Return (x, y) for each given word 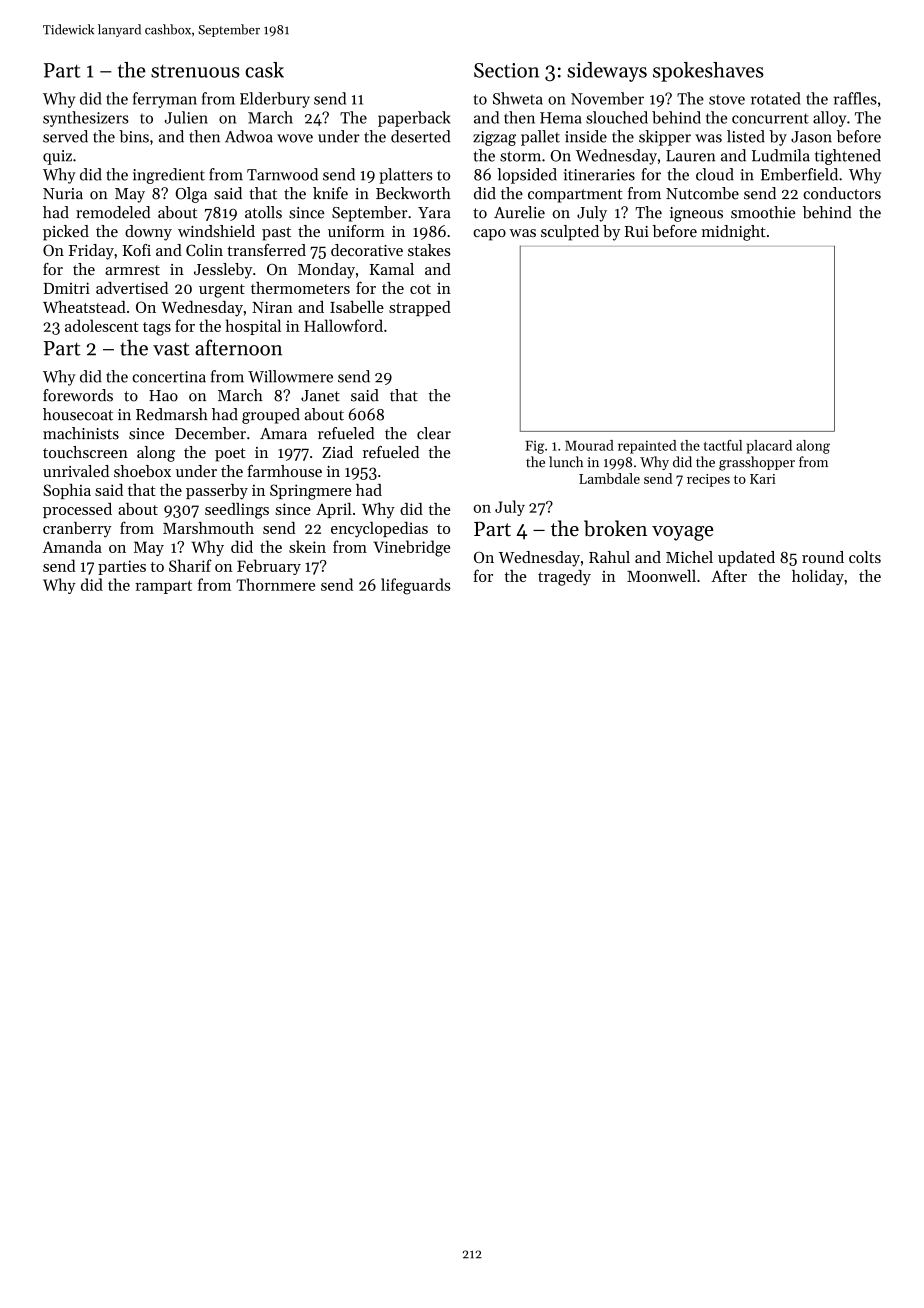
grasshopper (757, 463)
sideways (607, 72)
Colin (204, 250)
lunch (566, 462)
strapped (420, 308)
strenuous (195, 71)
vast (171, 349)
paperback (414, 119)
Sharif (190, 565)
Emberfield (799, 174)
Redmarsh (172, 414)
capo (489, 235)
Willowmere (290, 376)
